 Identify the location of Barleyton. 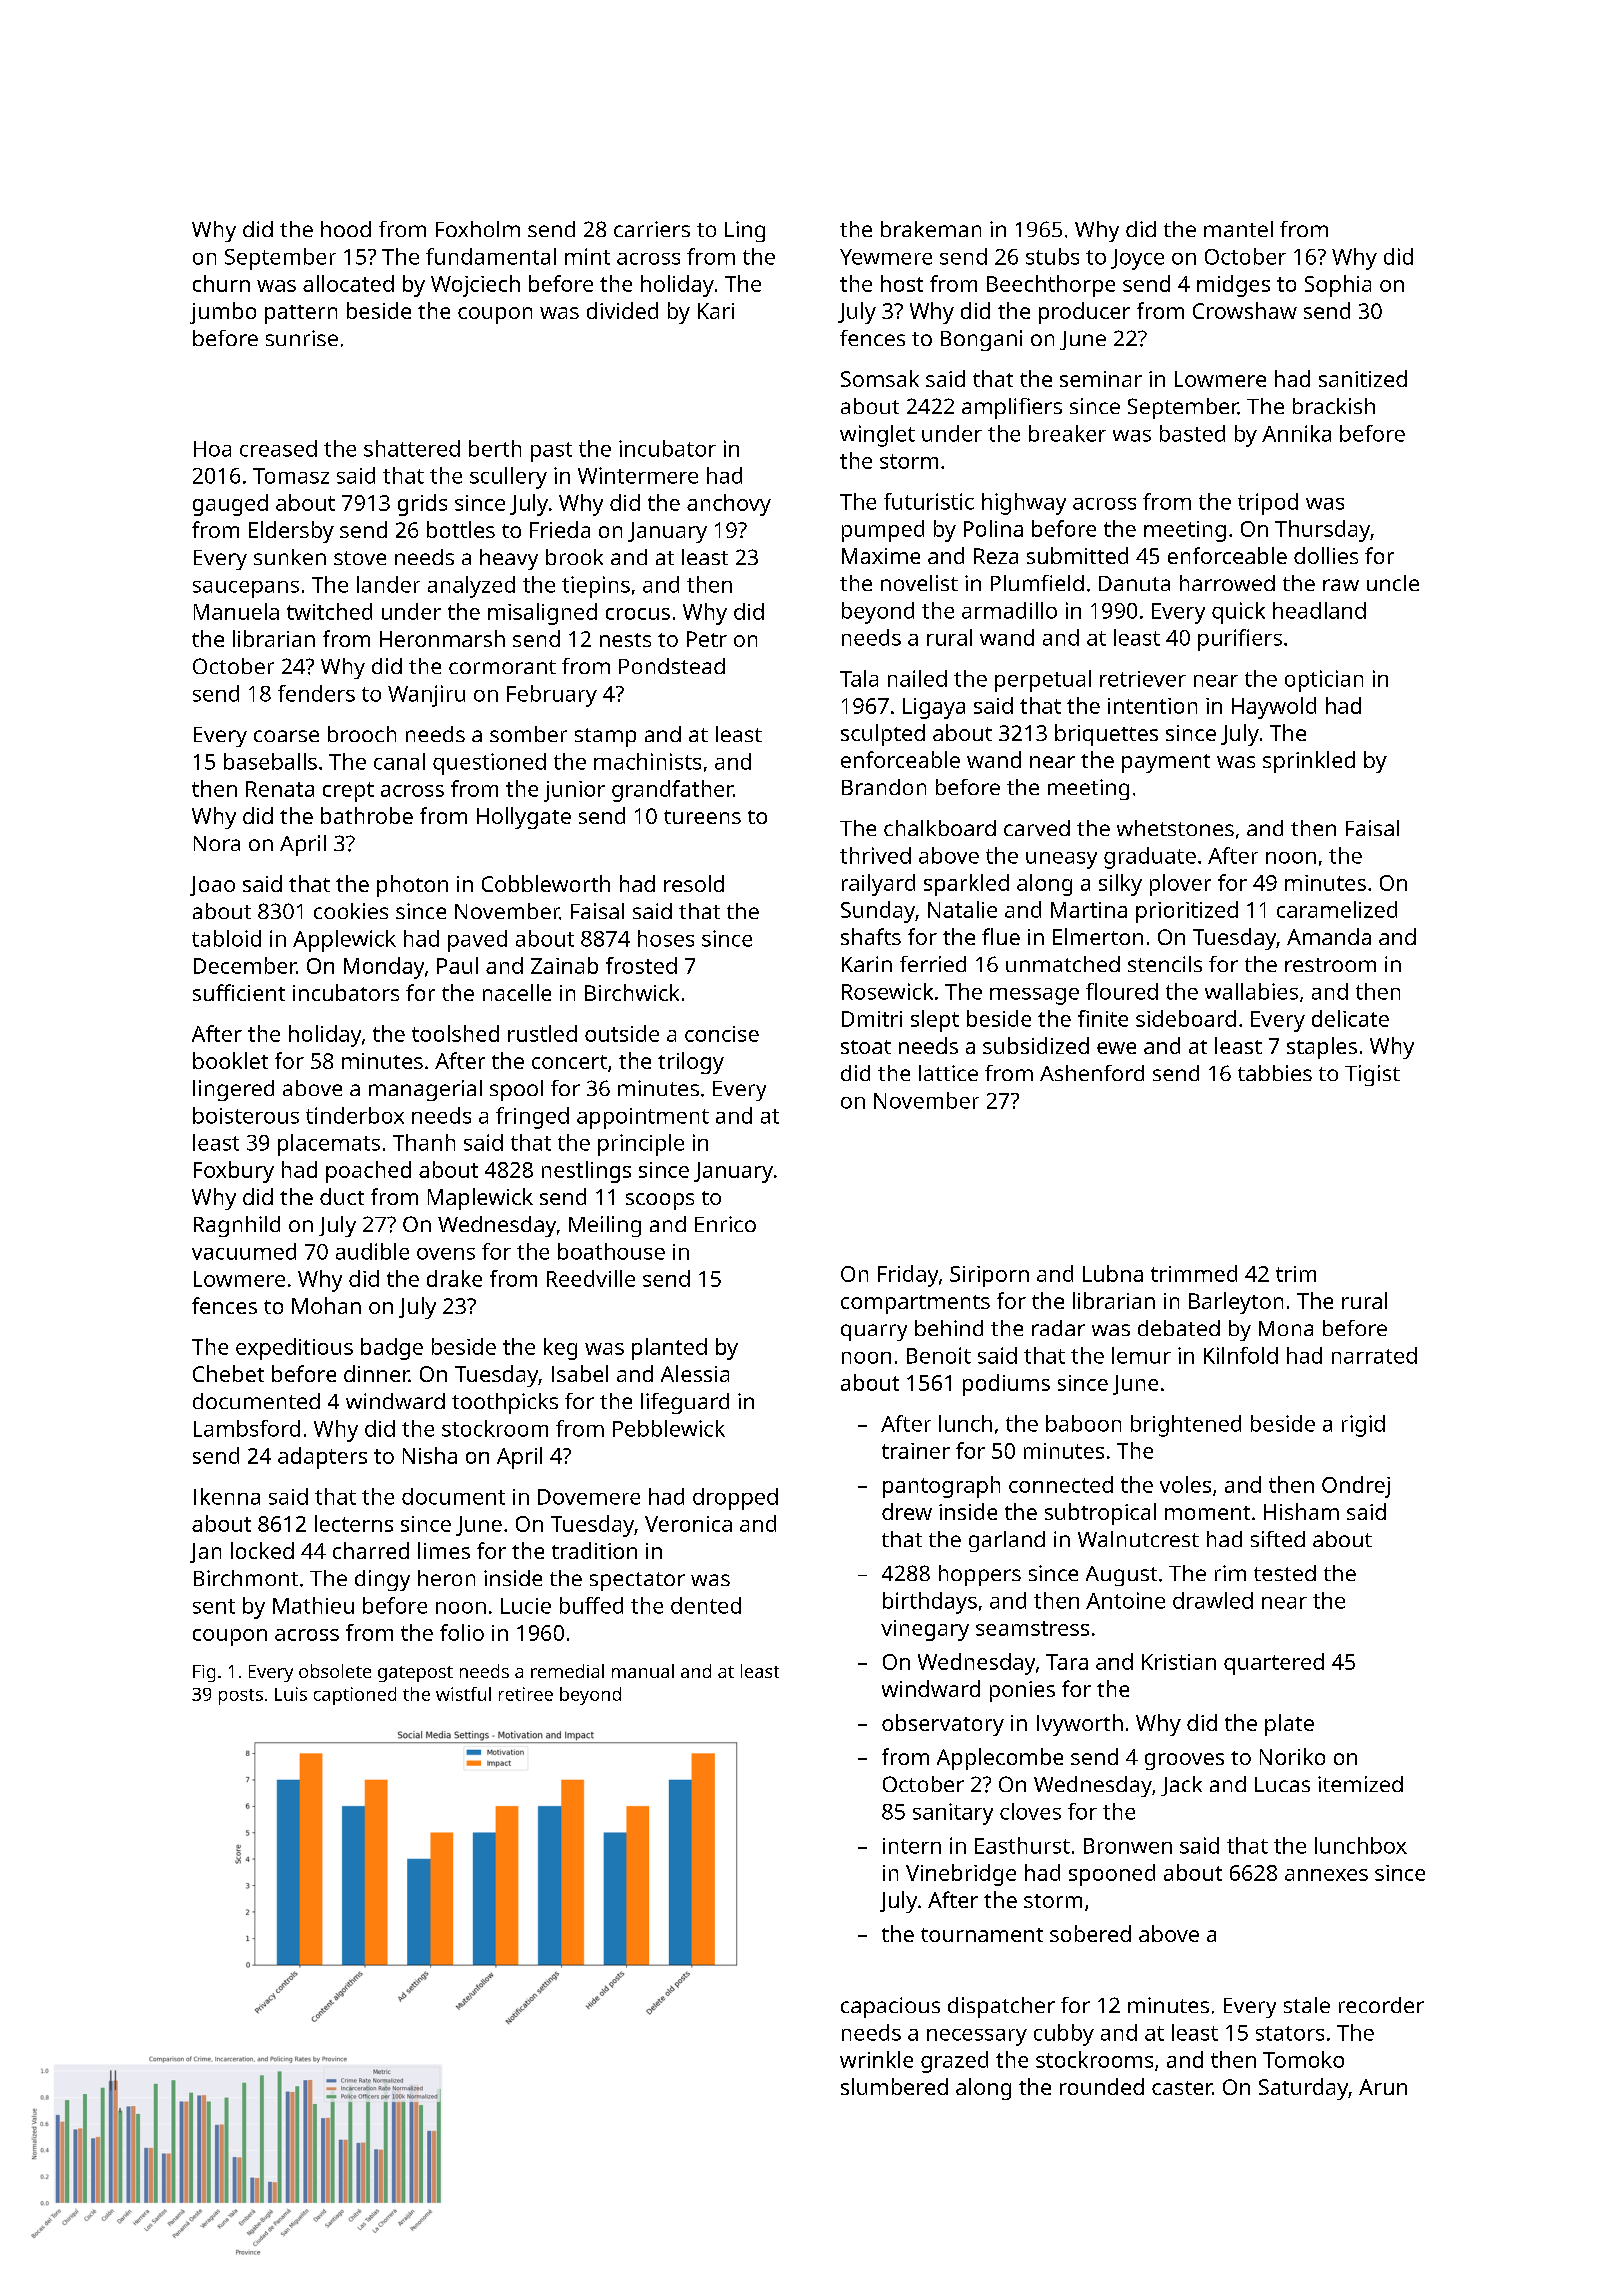
(1236, 1303).
